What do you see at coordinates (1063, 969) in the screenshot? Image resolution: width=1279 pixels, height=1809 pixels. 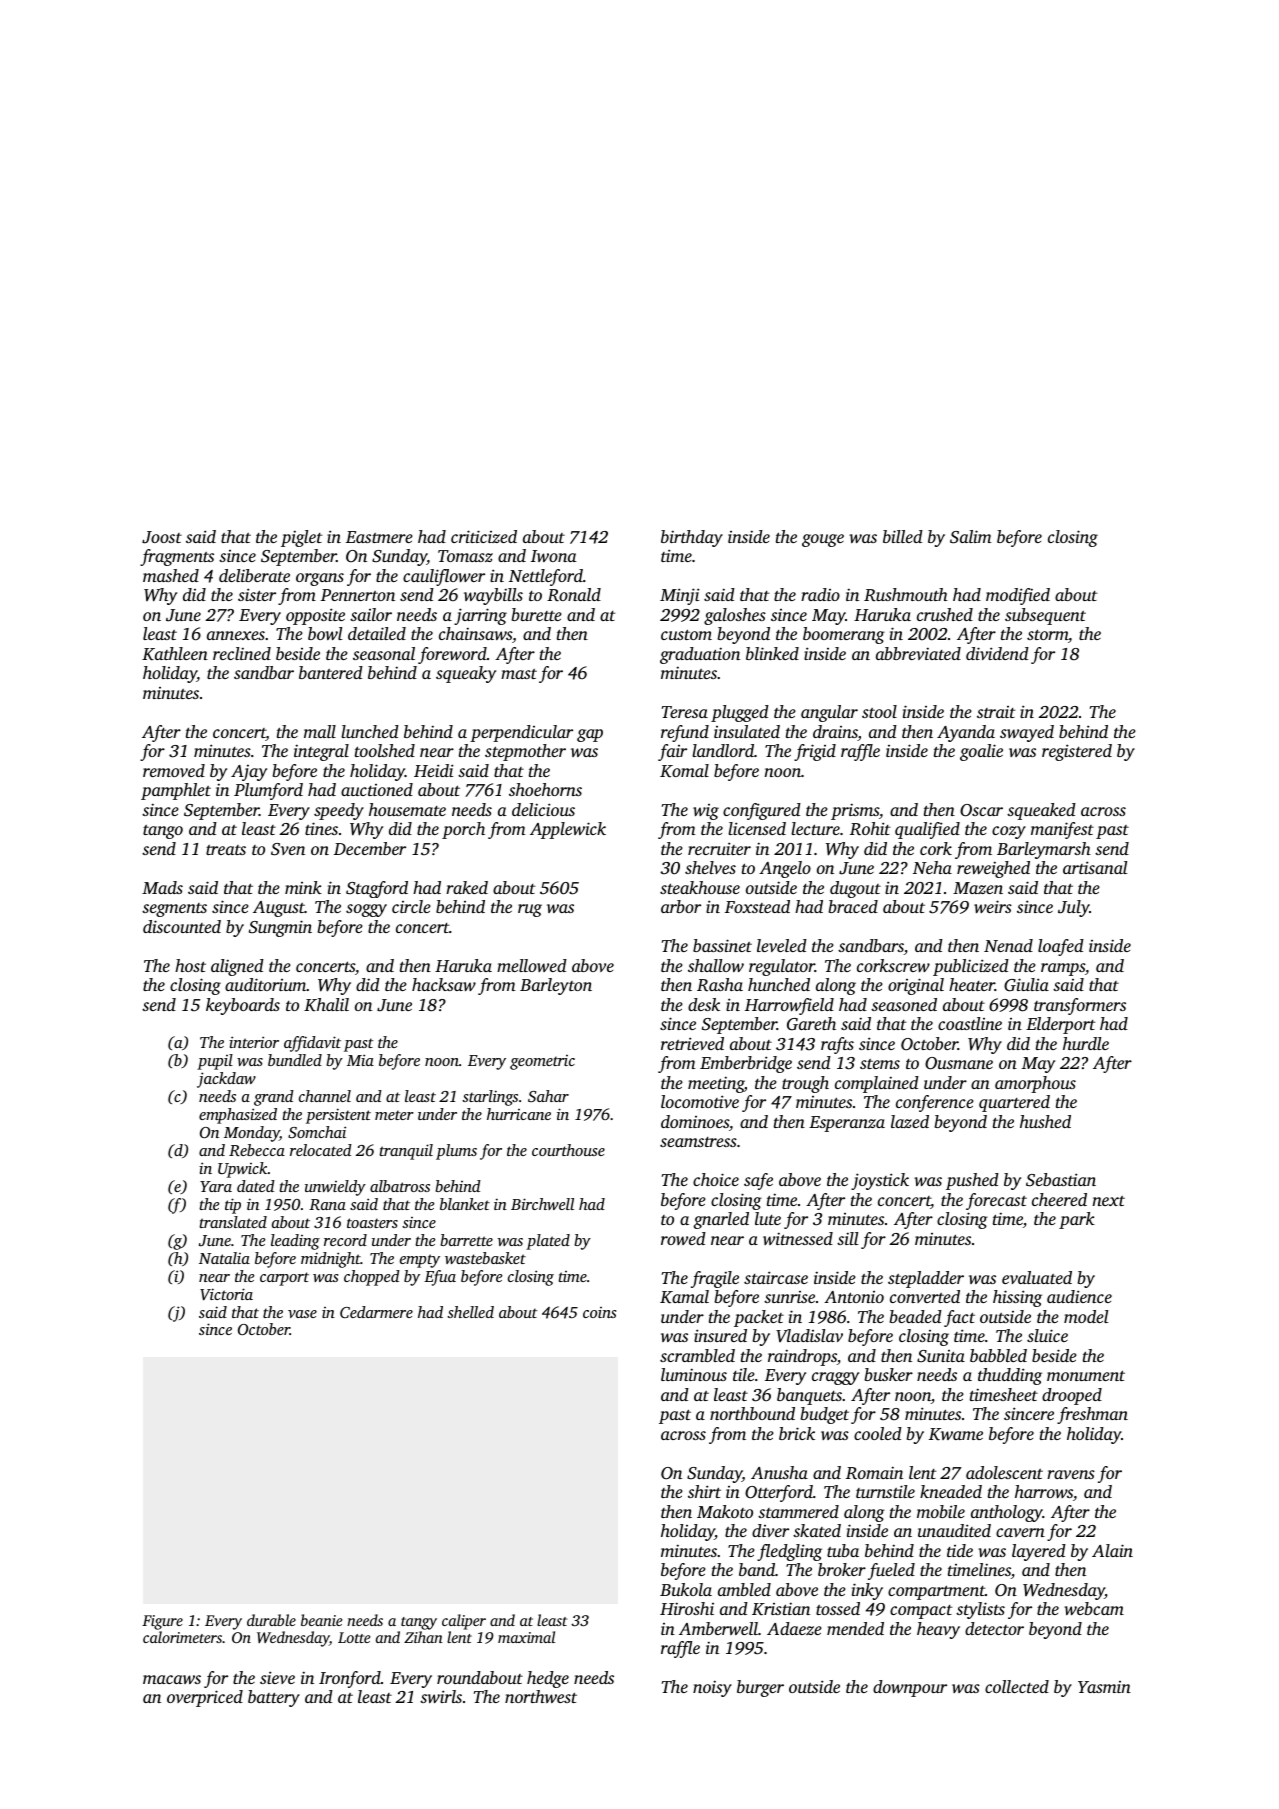 I see `ramps` at bounding box center [1063, 969].
